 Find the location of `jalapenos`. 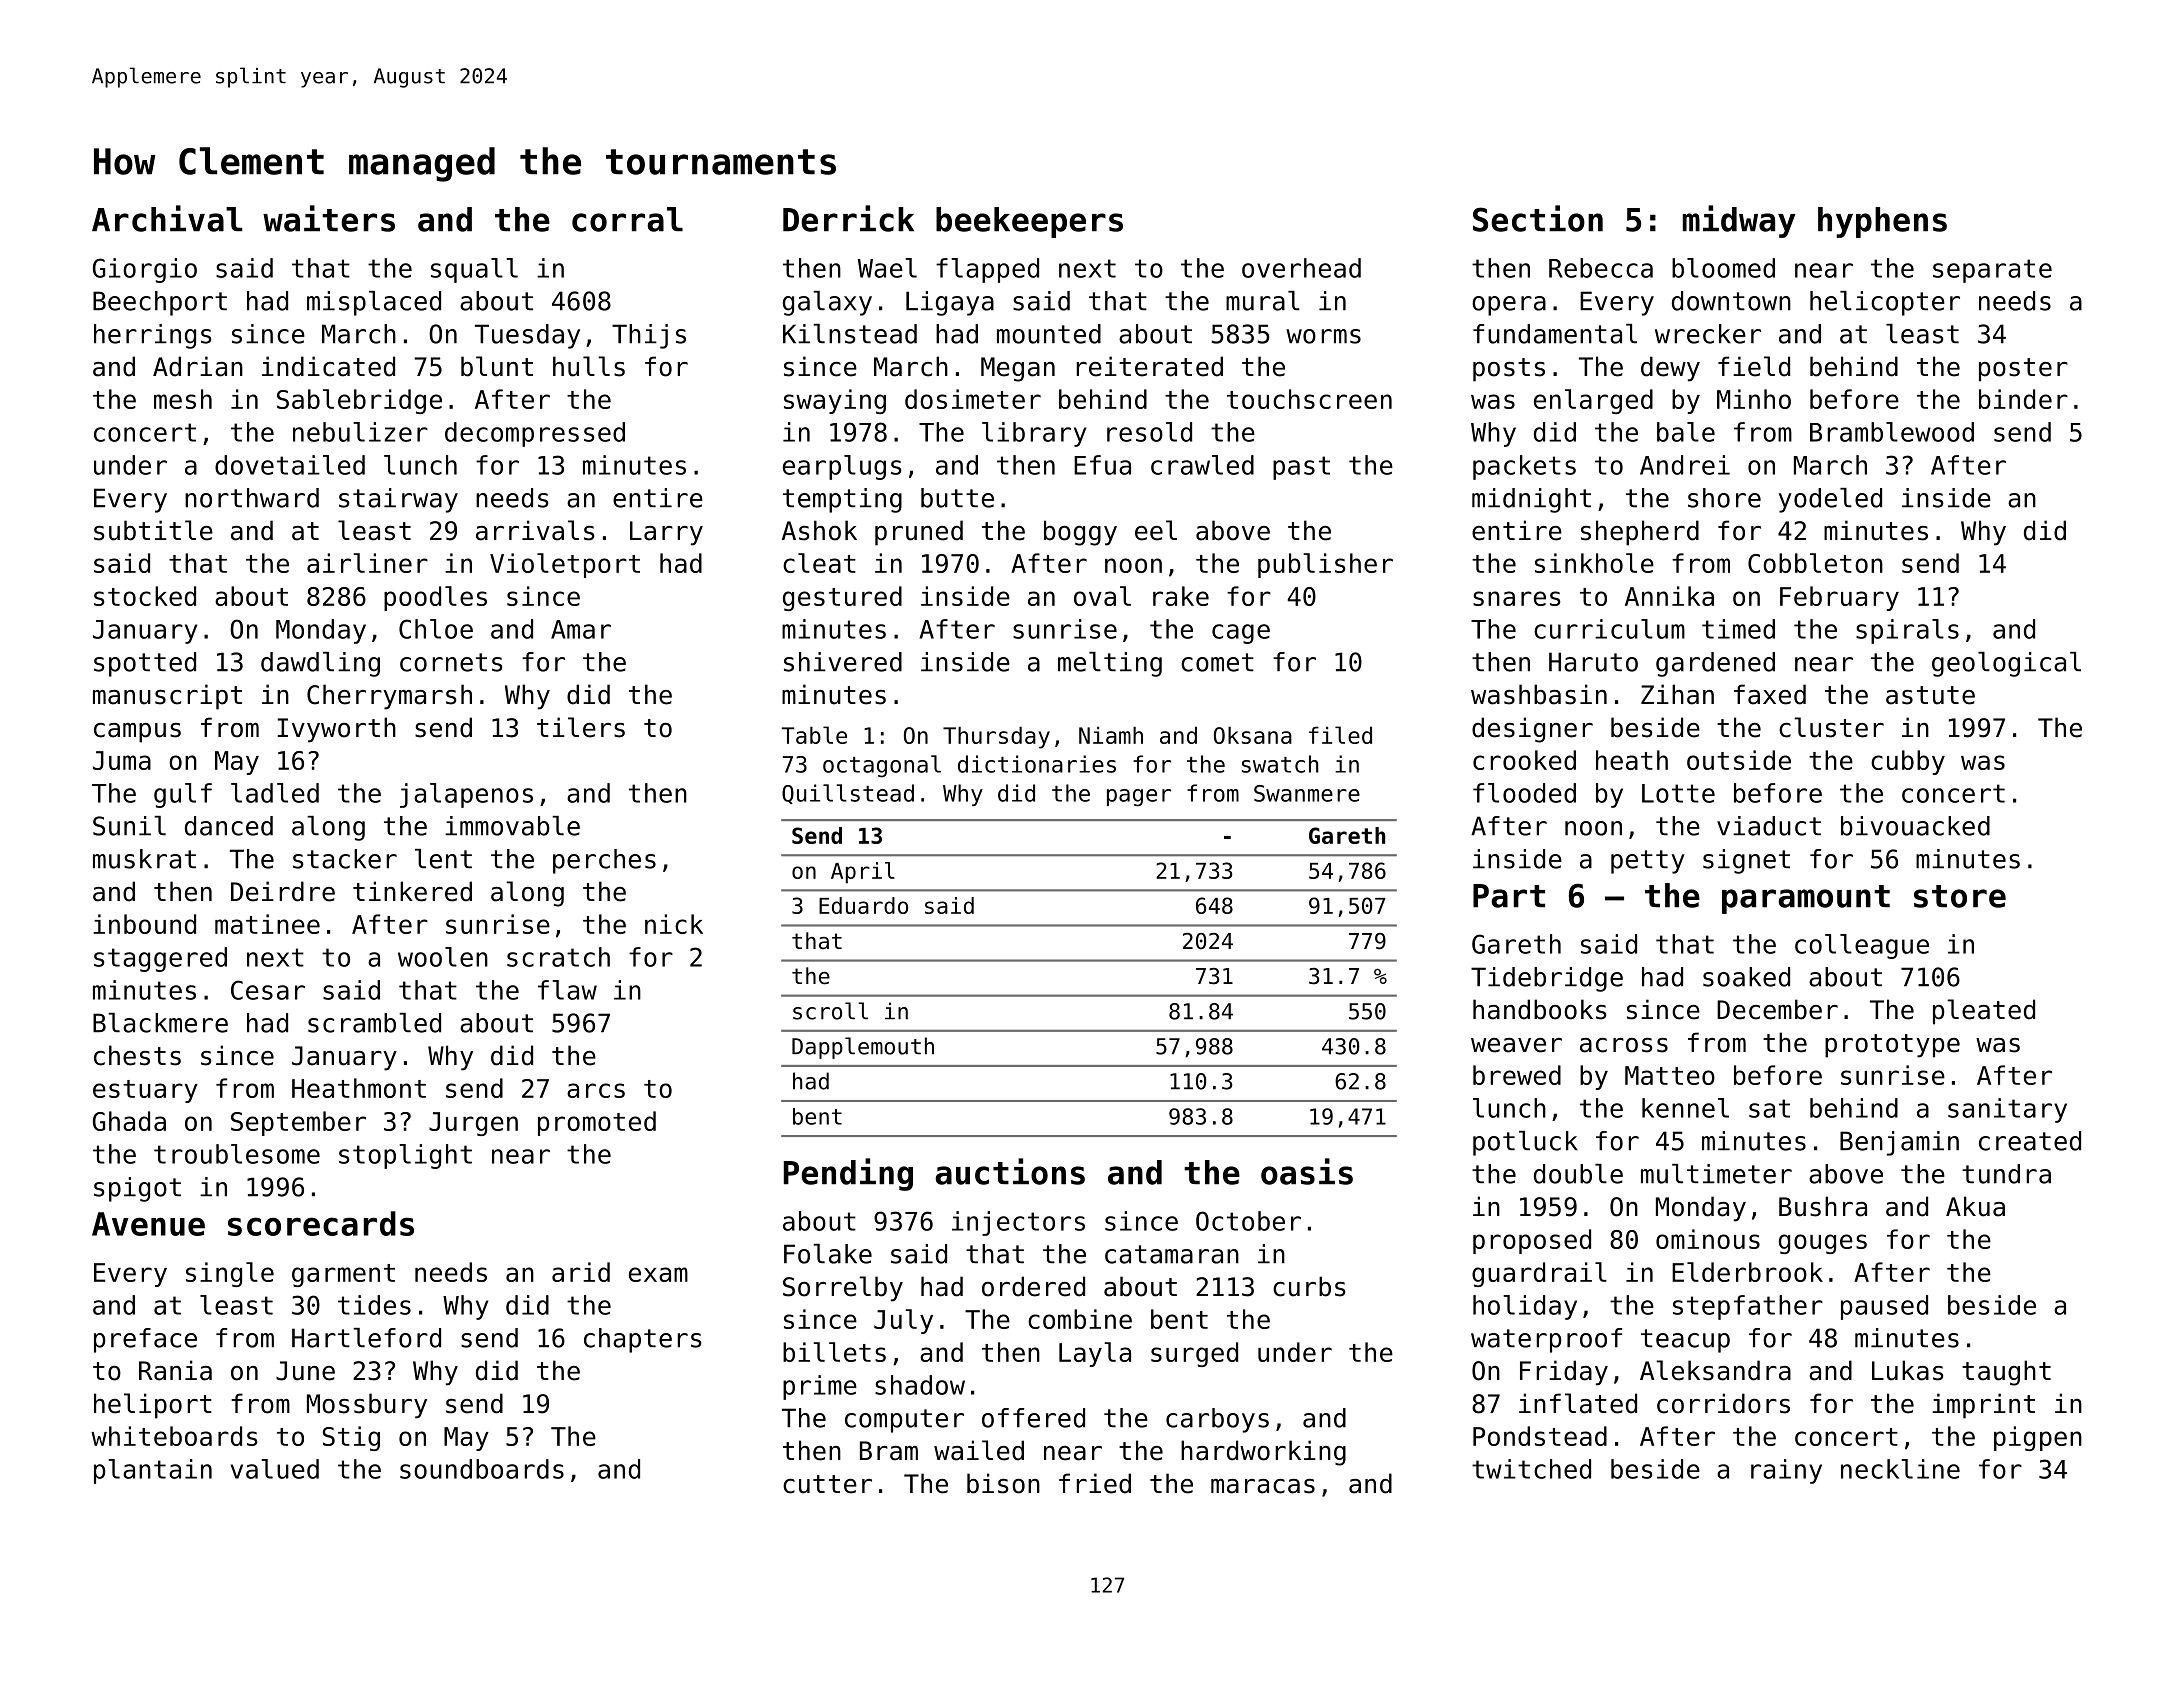

jalapenos is located at coordinates (466, 795).
